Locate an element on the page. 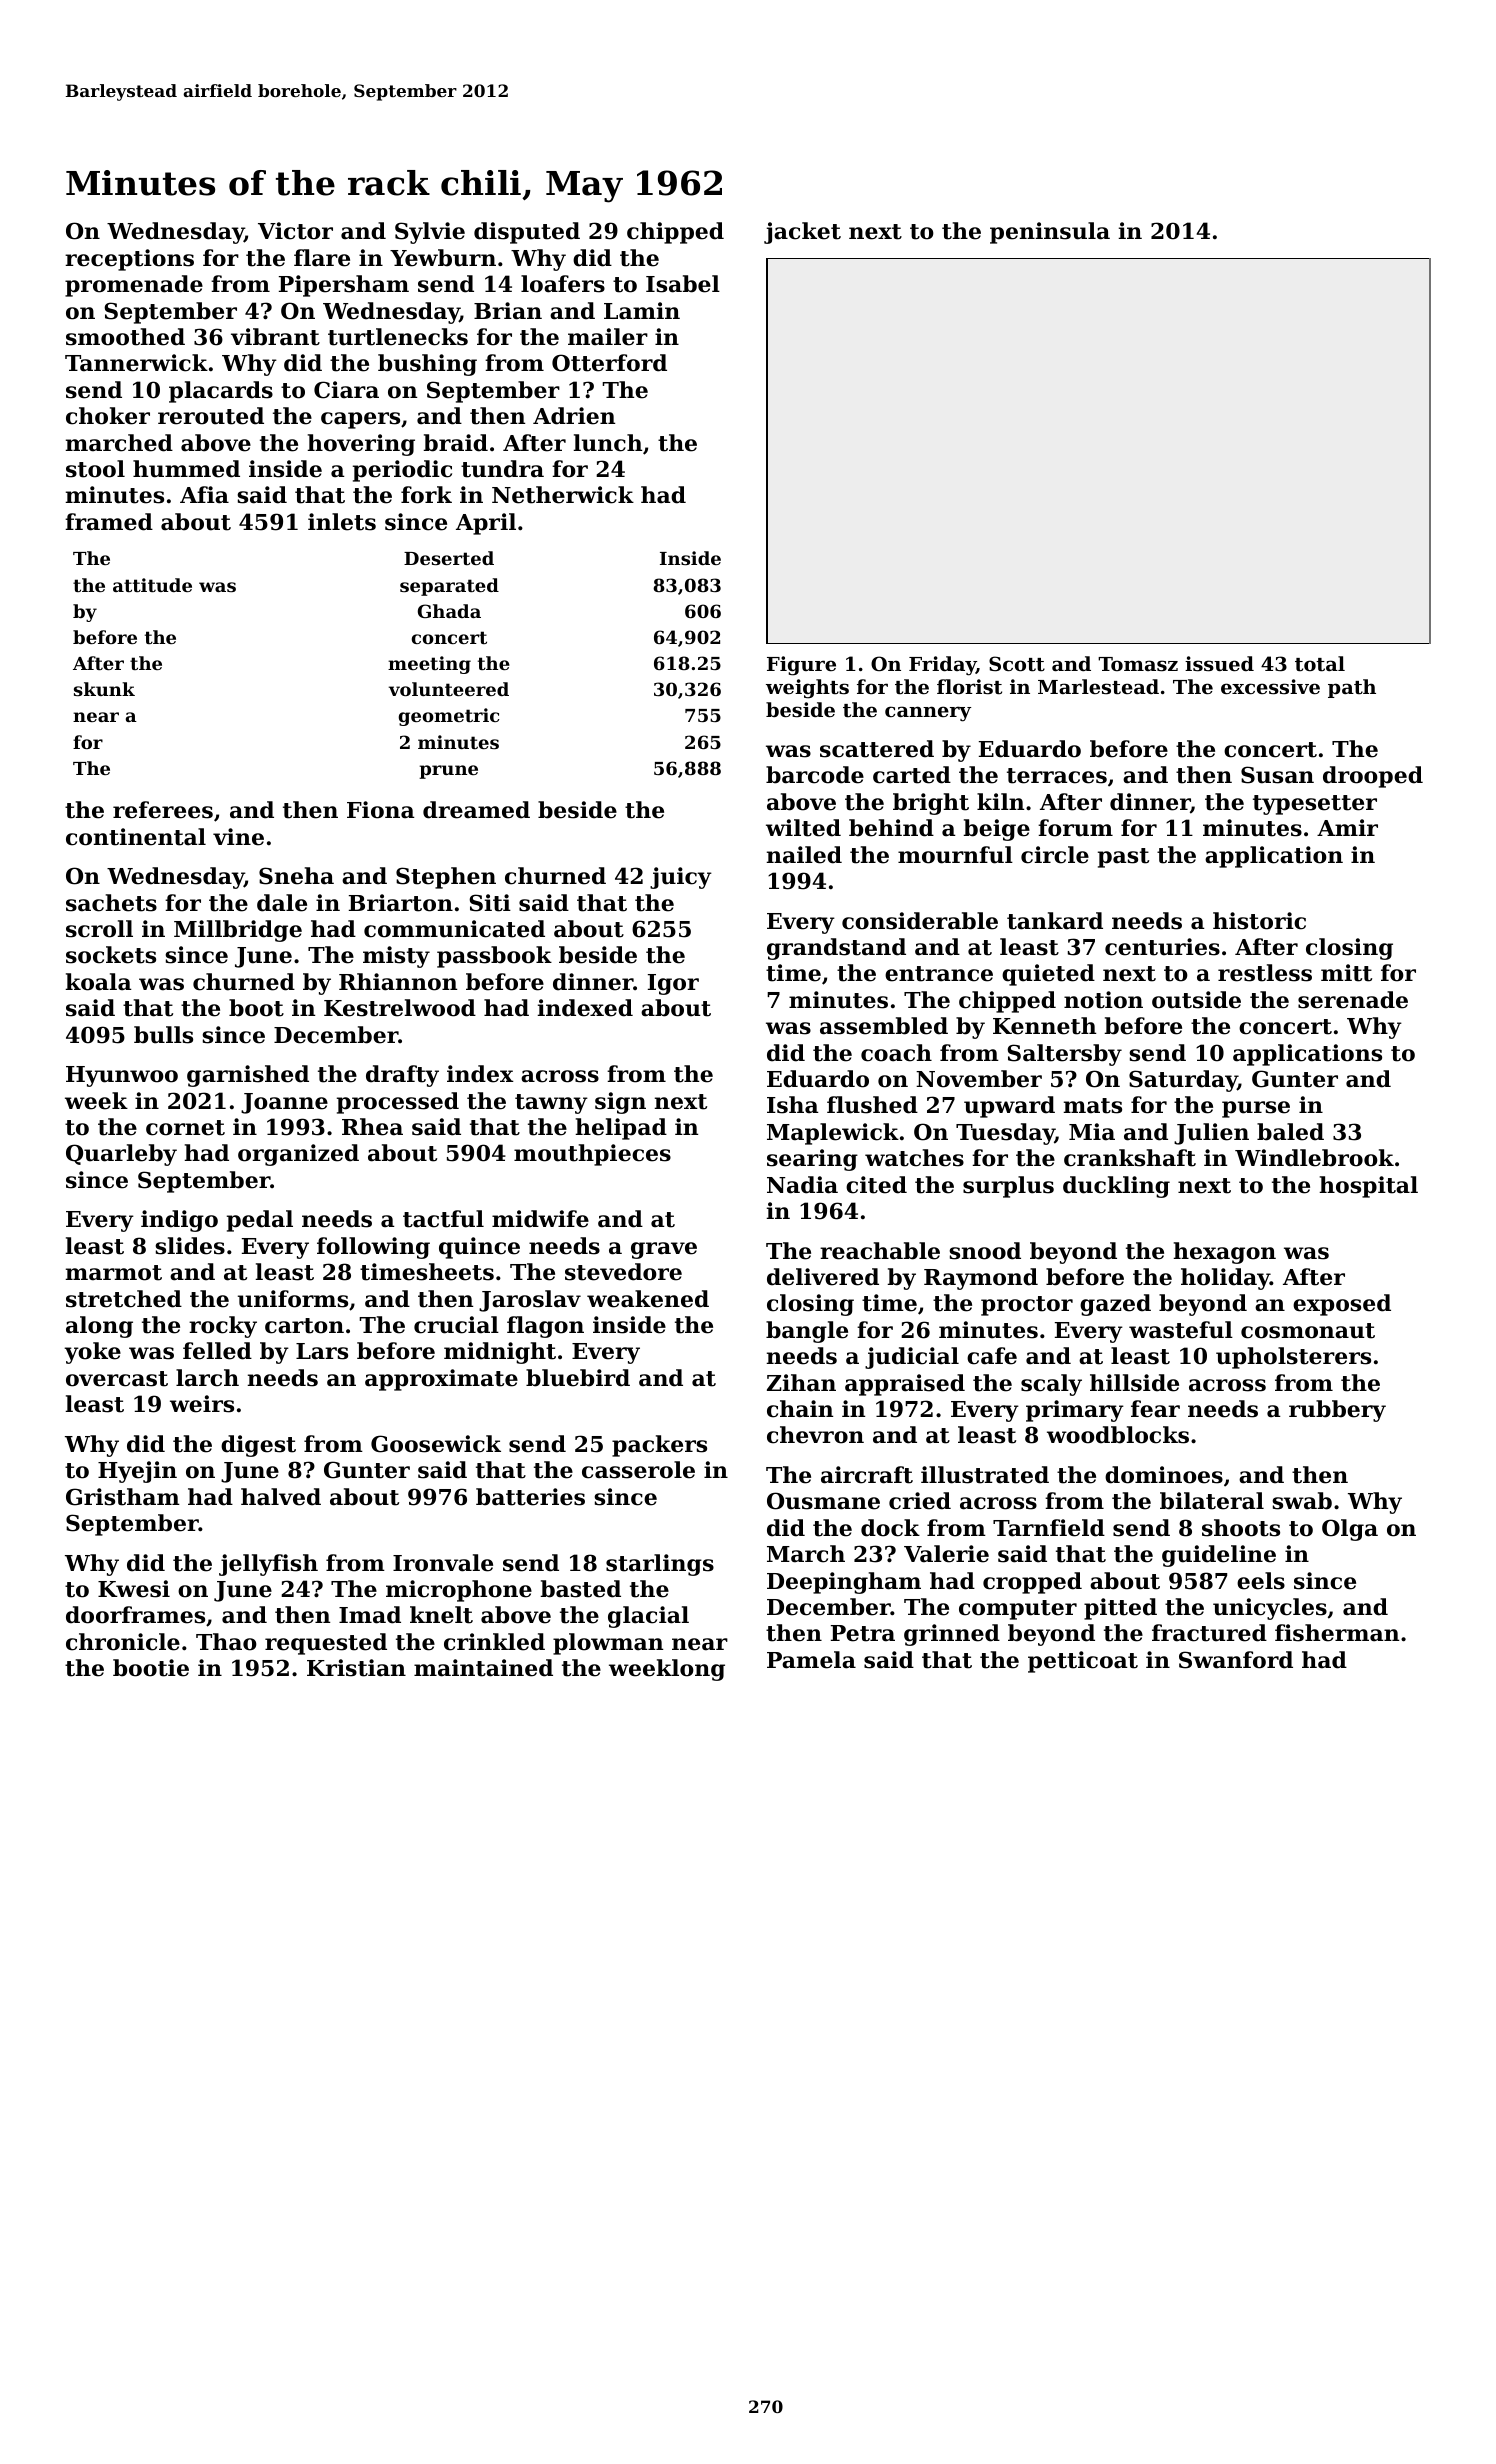 This document has height=2464, width=1496. Kristian is located at coordinates (356, 1668).
